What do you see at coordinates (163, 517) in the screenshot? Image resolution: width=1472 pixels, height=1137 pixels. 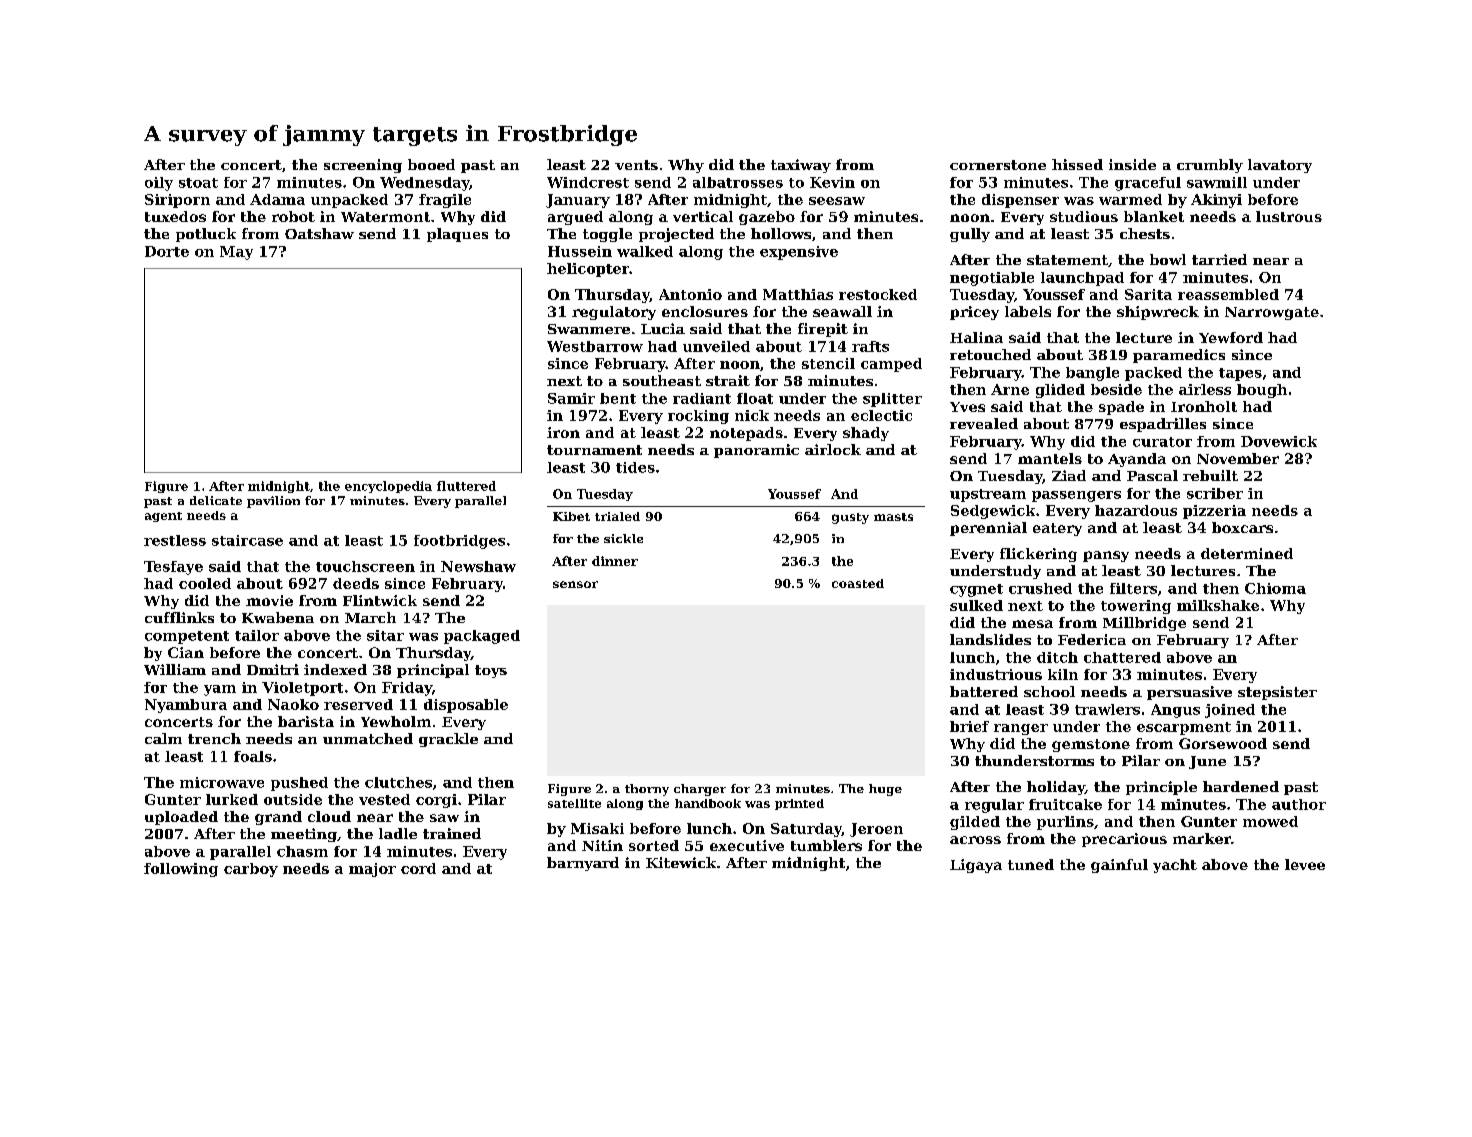 I see `agent` at bounding box center [163, 517].
